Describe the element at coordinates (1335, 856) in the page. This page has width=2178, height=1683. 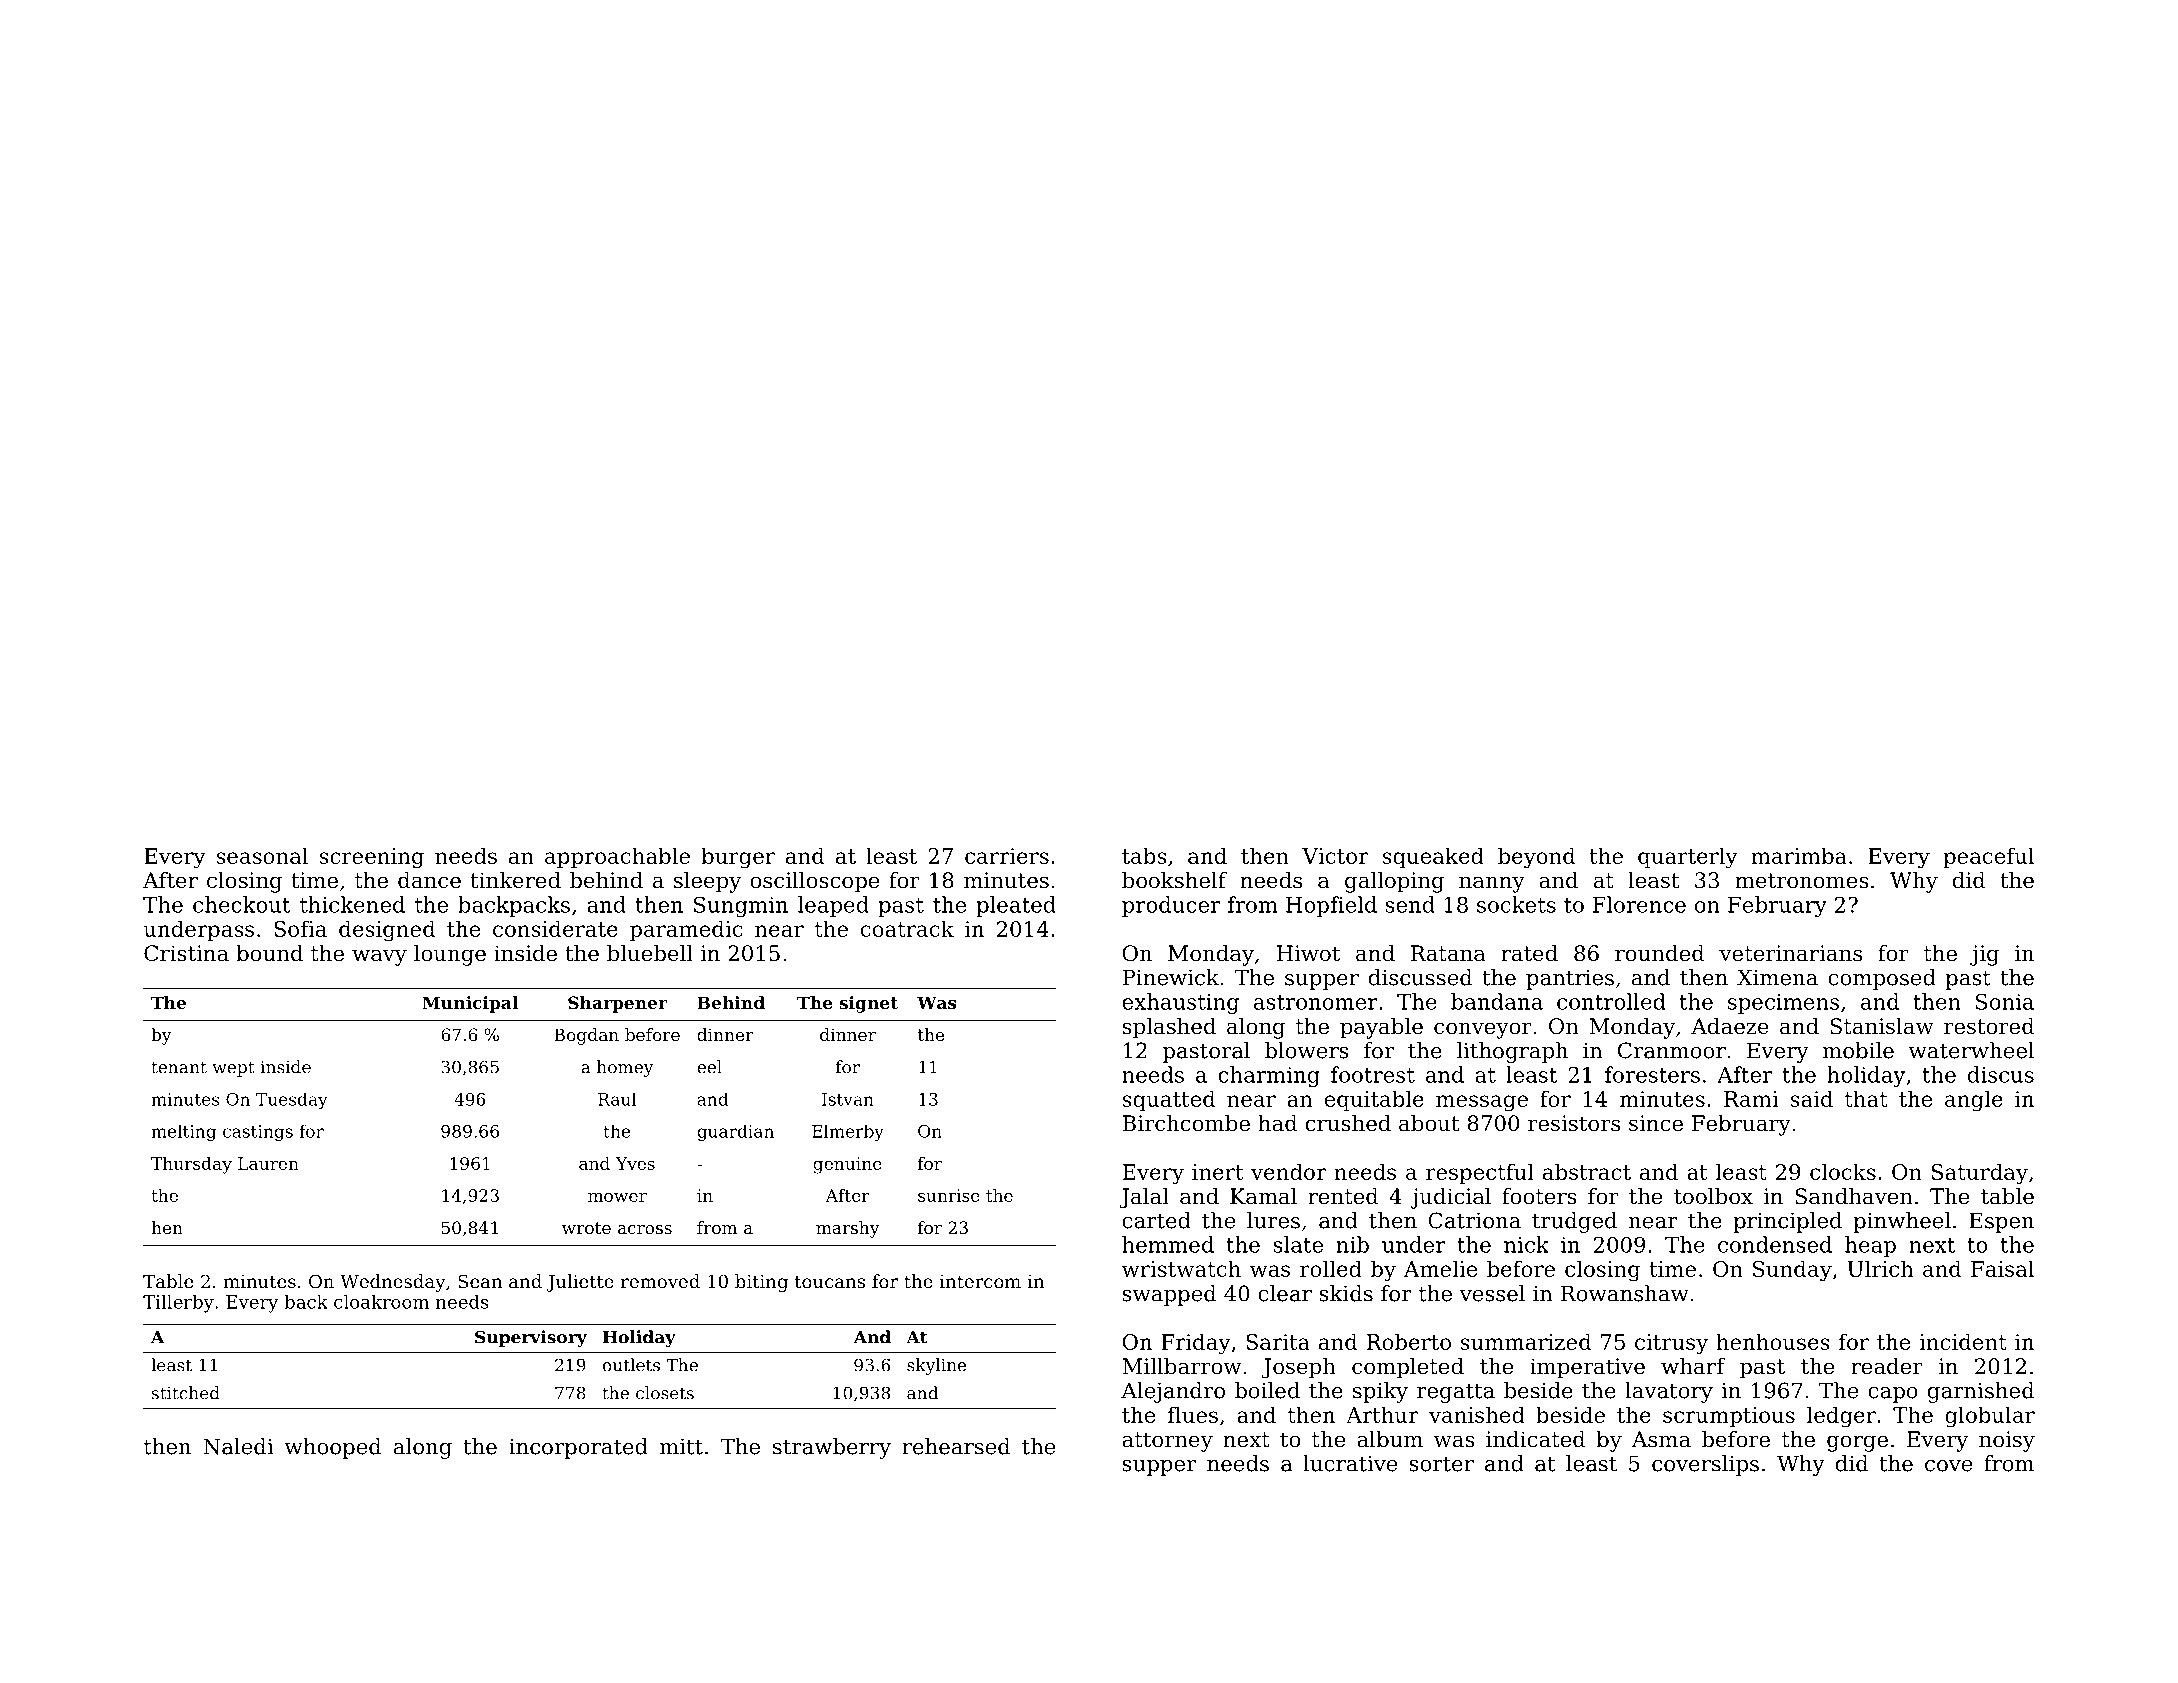
I see `Victor` at that location.
